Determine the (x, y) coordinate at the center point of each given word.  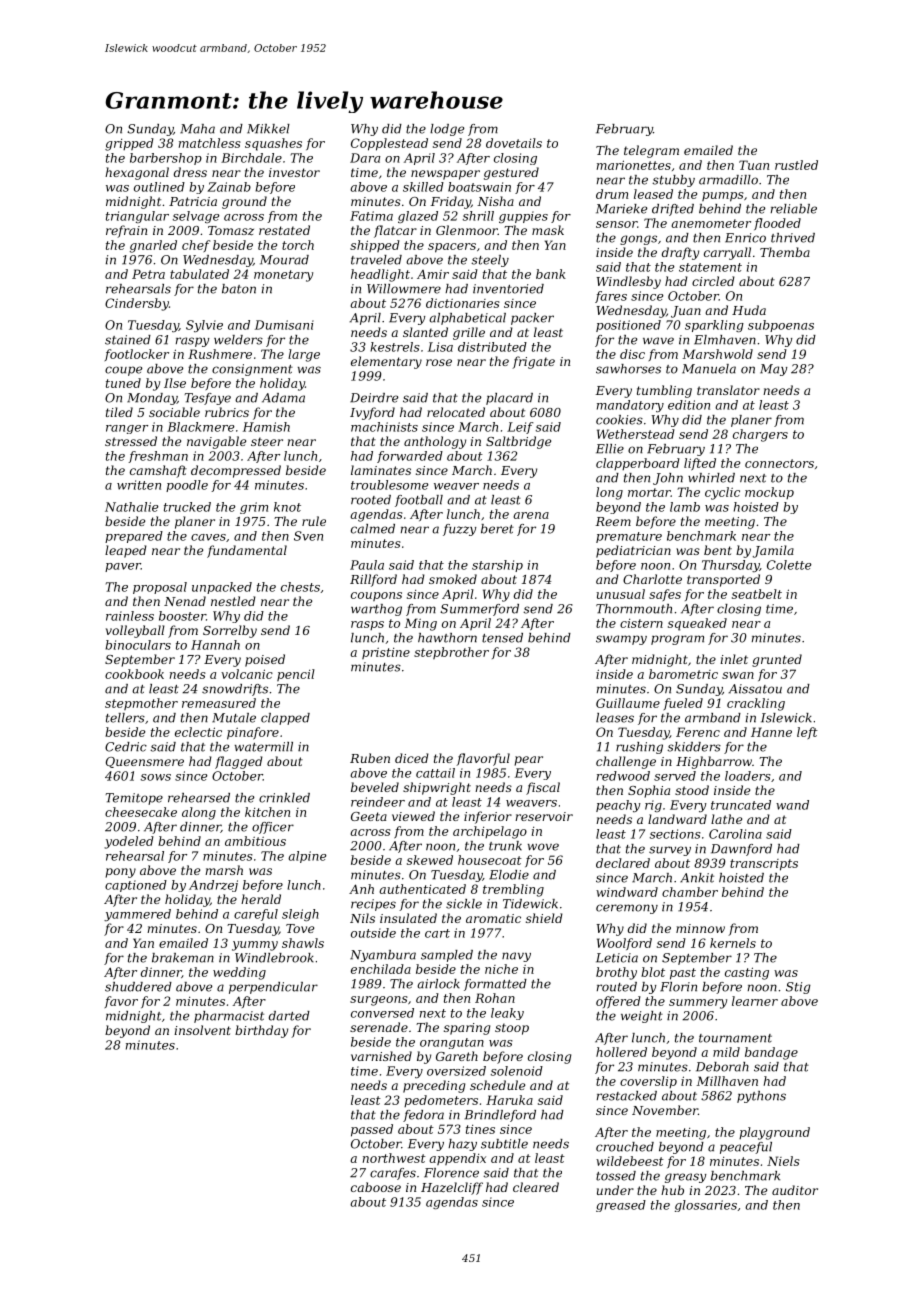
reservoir (544, 816)
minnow (700, 928)
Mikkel (268, 129)
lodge (447, 130)
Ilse (175, 383)
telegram (651, 151)
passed (372, 1130)
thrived (793, 238)
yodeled (129, 842)
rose (439, 362)
